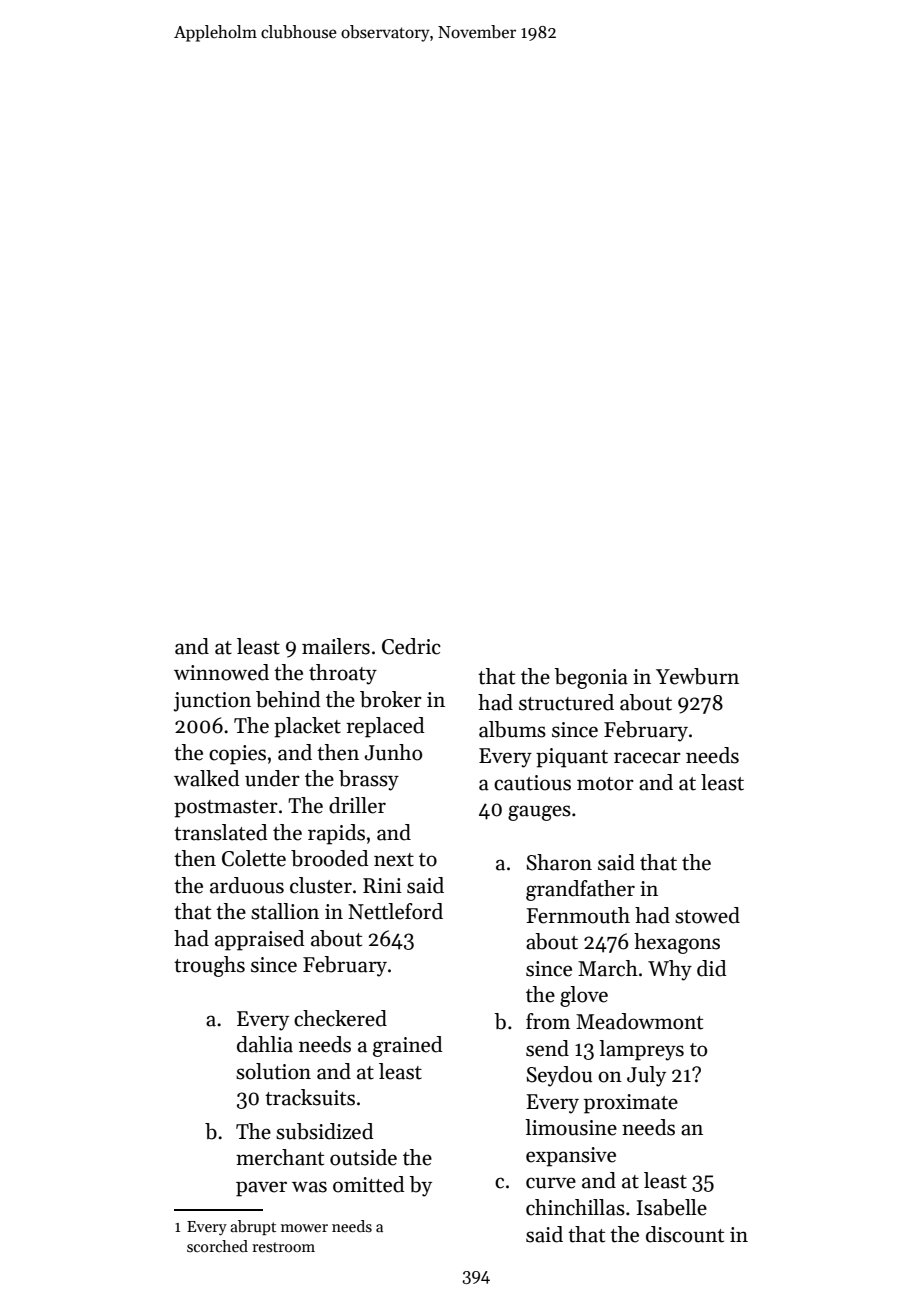  I want to click on restroom, so click(283, 1247).
